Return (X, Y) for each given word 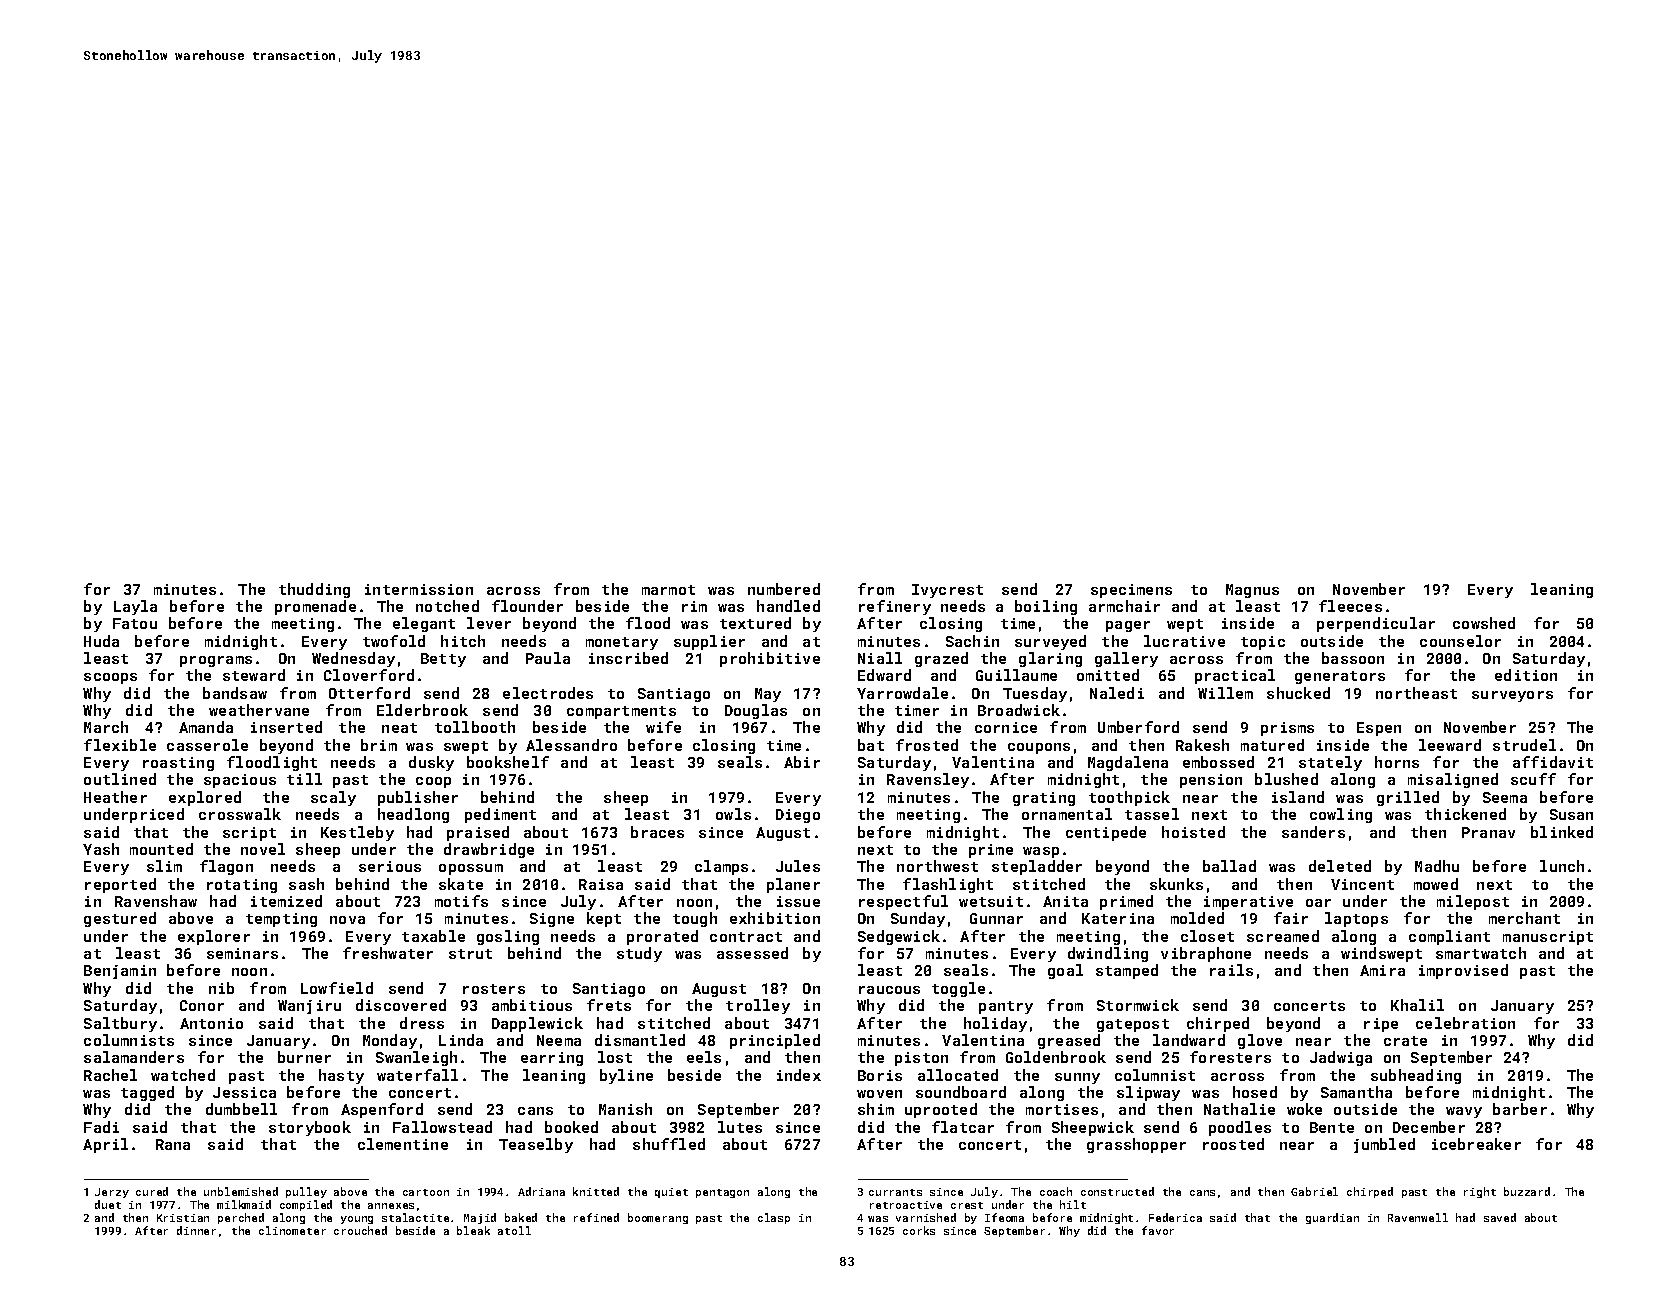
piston (921, 1059)
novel (263, 849)
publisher (418, 798)
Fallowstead (442, 1127)
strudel (1524, 745)
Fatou (135, 623)
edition (1526, 675)
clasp (774, 1218)
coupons (1039, 748)
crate (1405, 1041)
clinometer (292, 1230)
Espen (1379, 729)
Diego (798, 816)
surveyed (1050, 642)
